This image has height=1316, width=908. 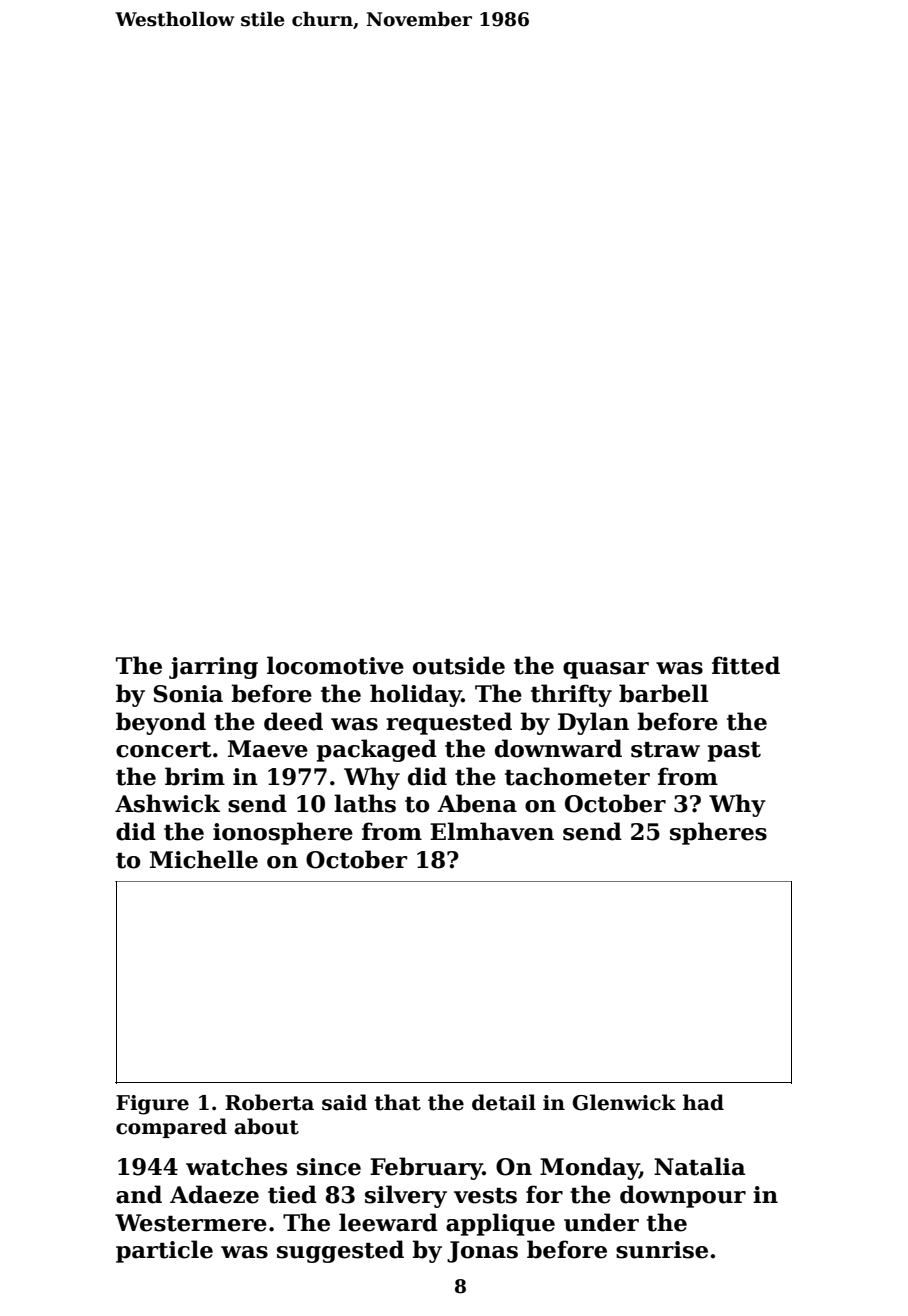 I want to click on deed, so click(x=293, y=721).
